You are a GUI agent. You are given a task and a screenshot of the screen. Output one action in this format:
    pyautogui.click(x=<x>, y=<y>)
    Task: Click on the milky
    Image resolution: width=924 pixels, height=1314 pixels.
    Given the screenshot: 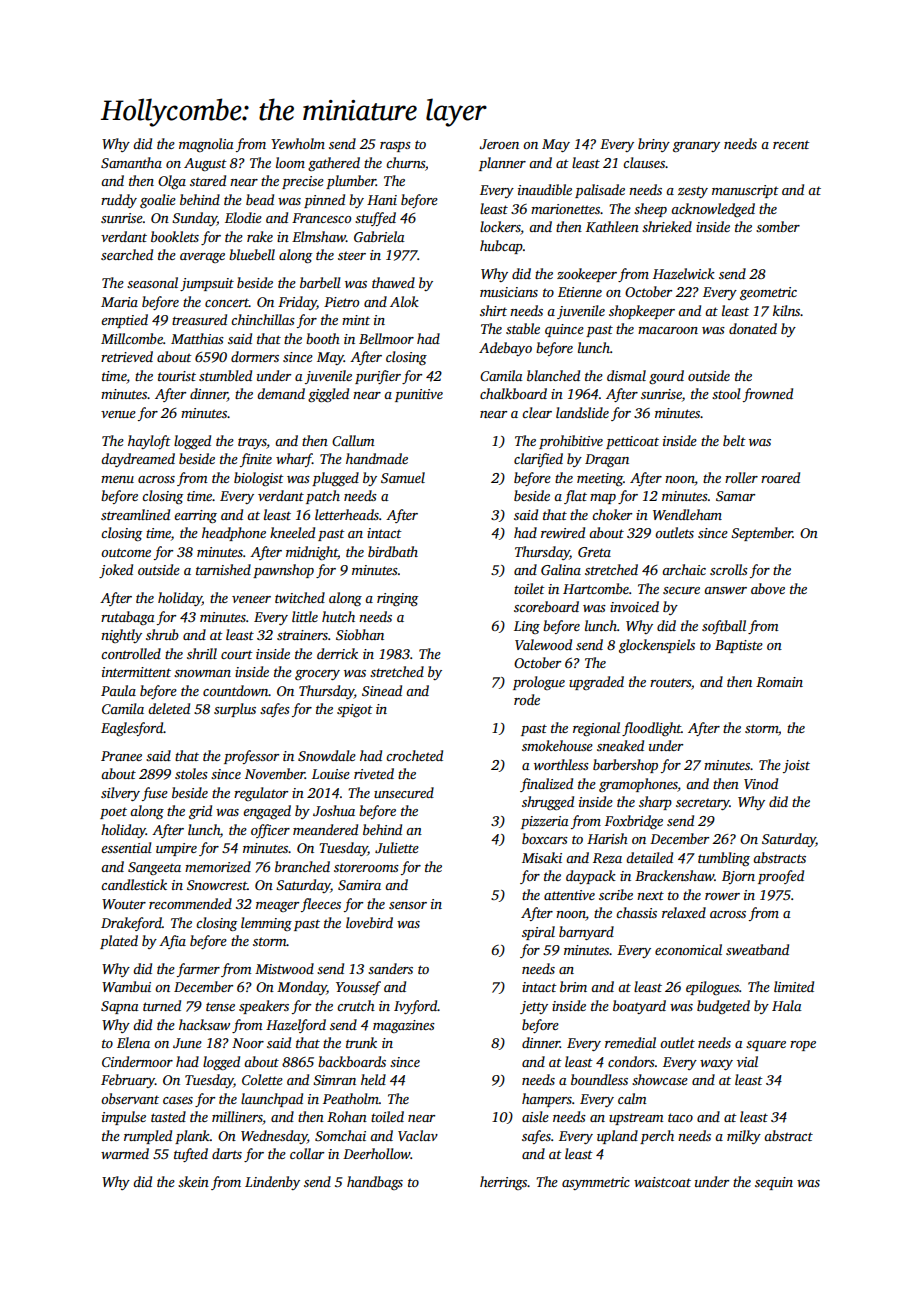 What is the action you would take?
    pyautogui.click(x=744, y=1137)
